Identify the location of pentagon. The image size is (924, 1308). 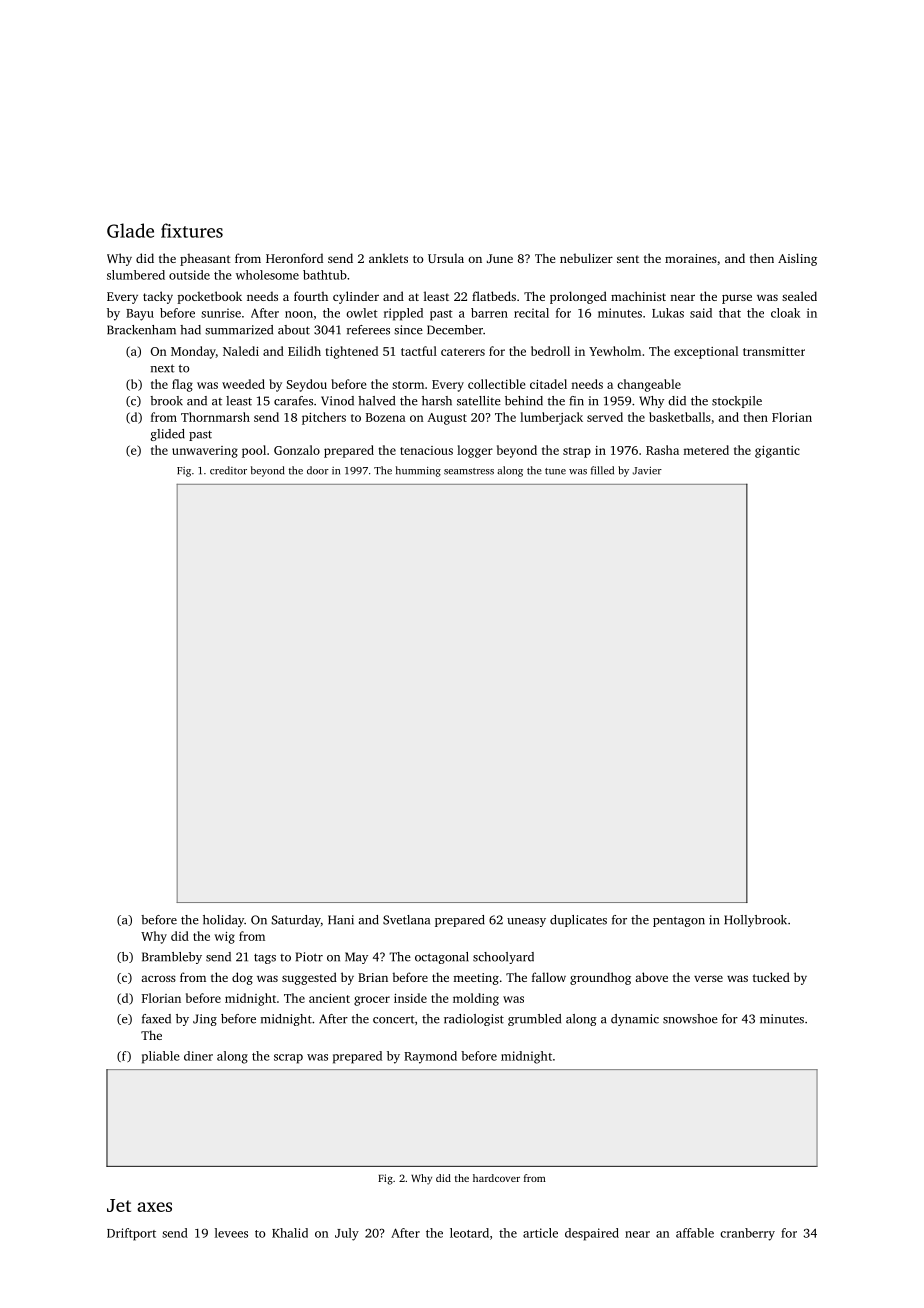
(679, 921).
